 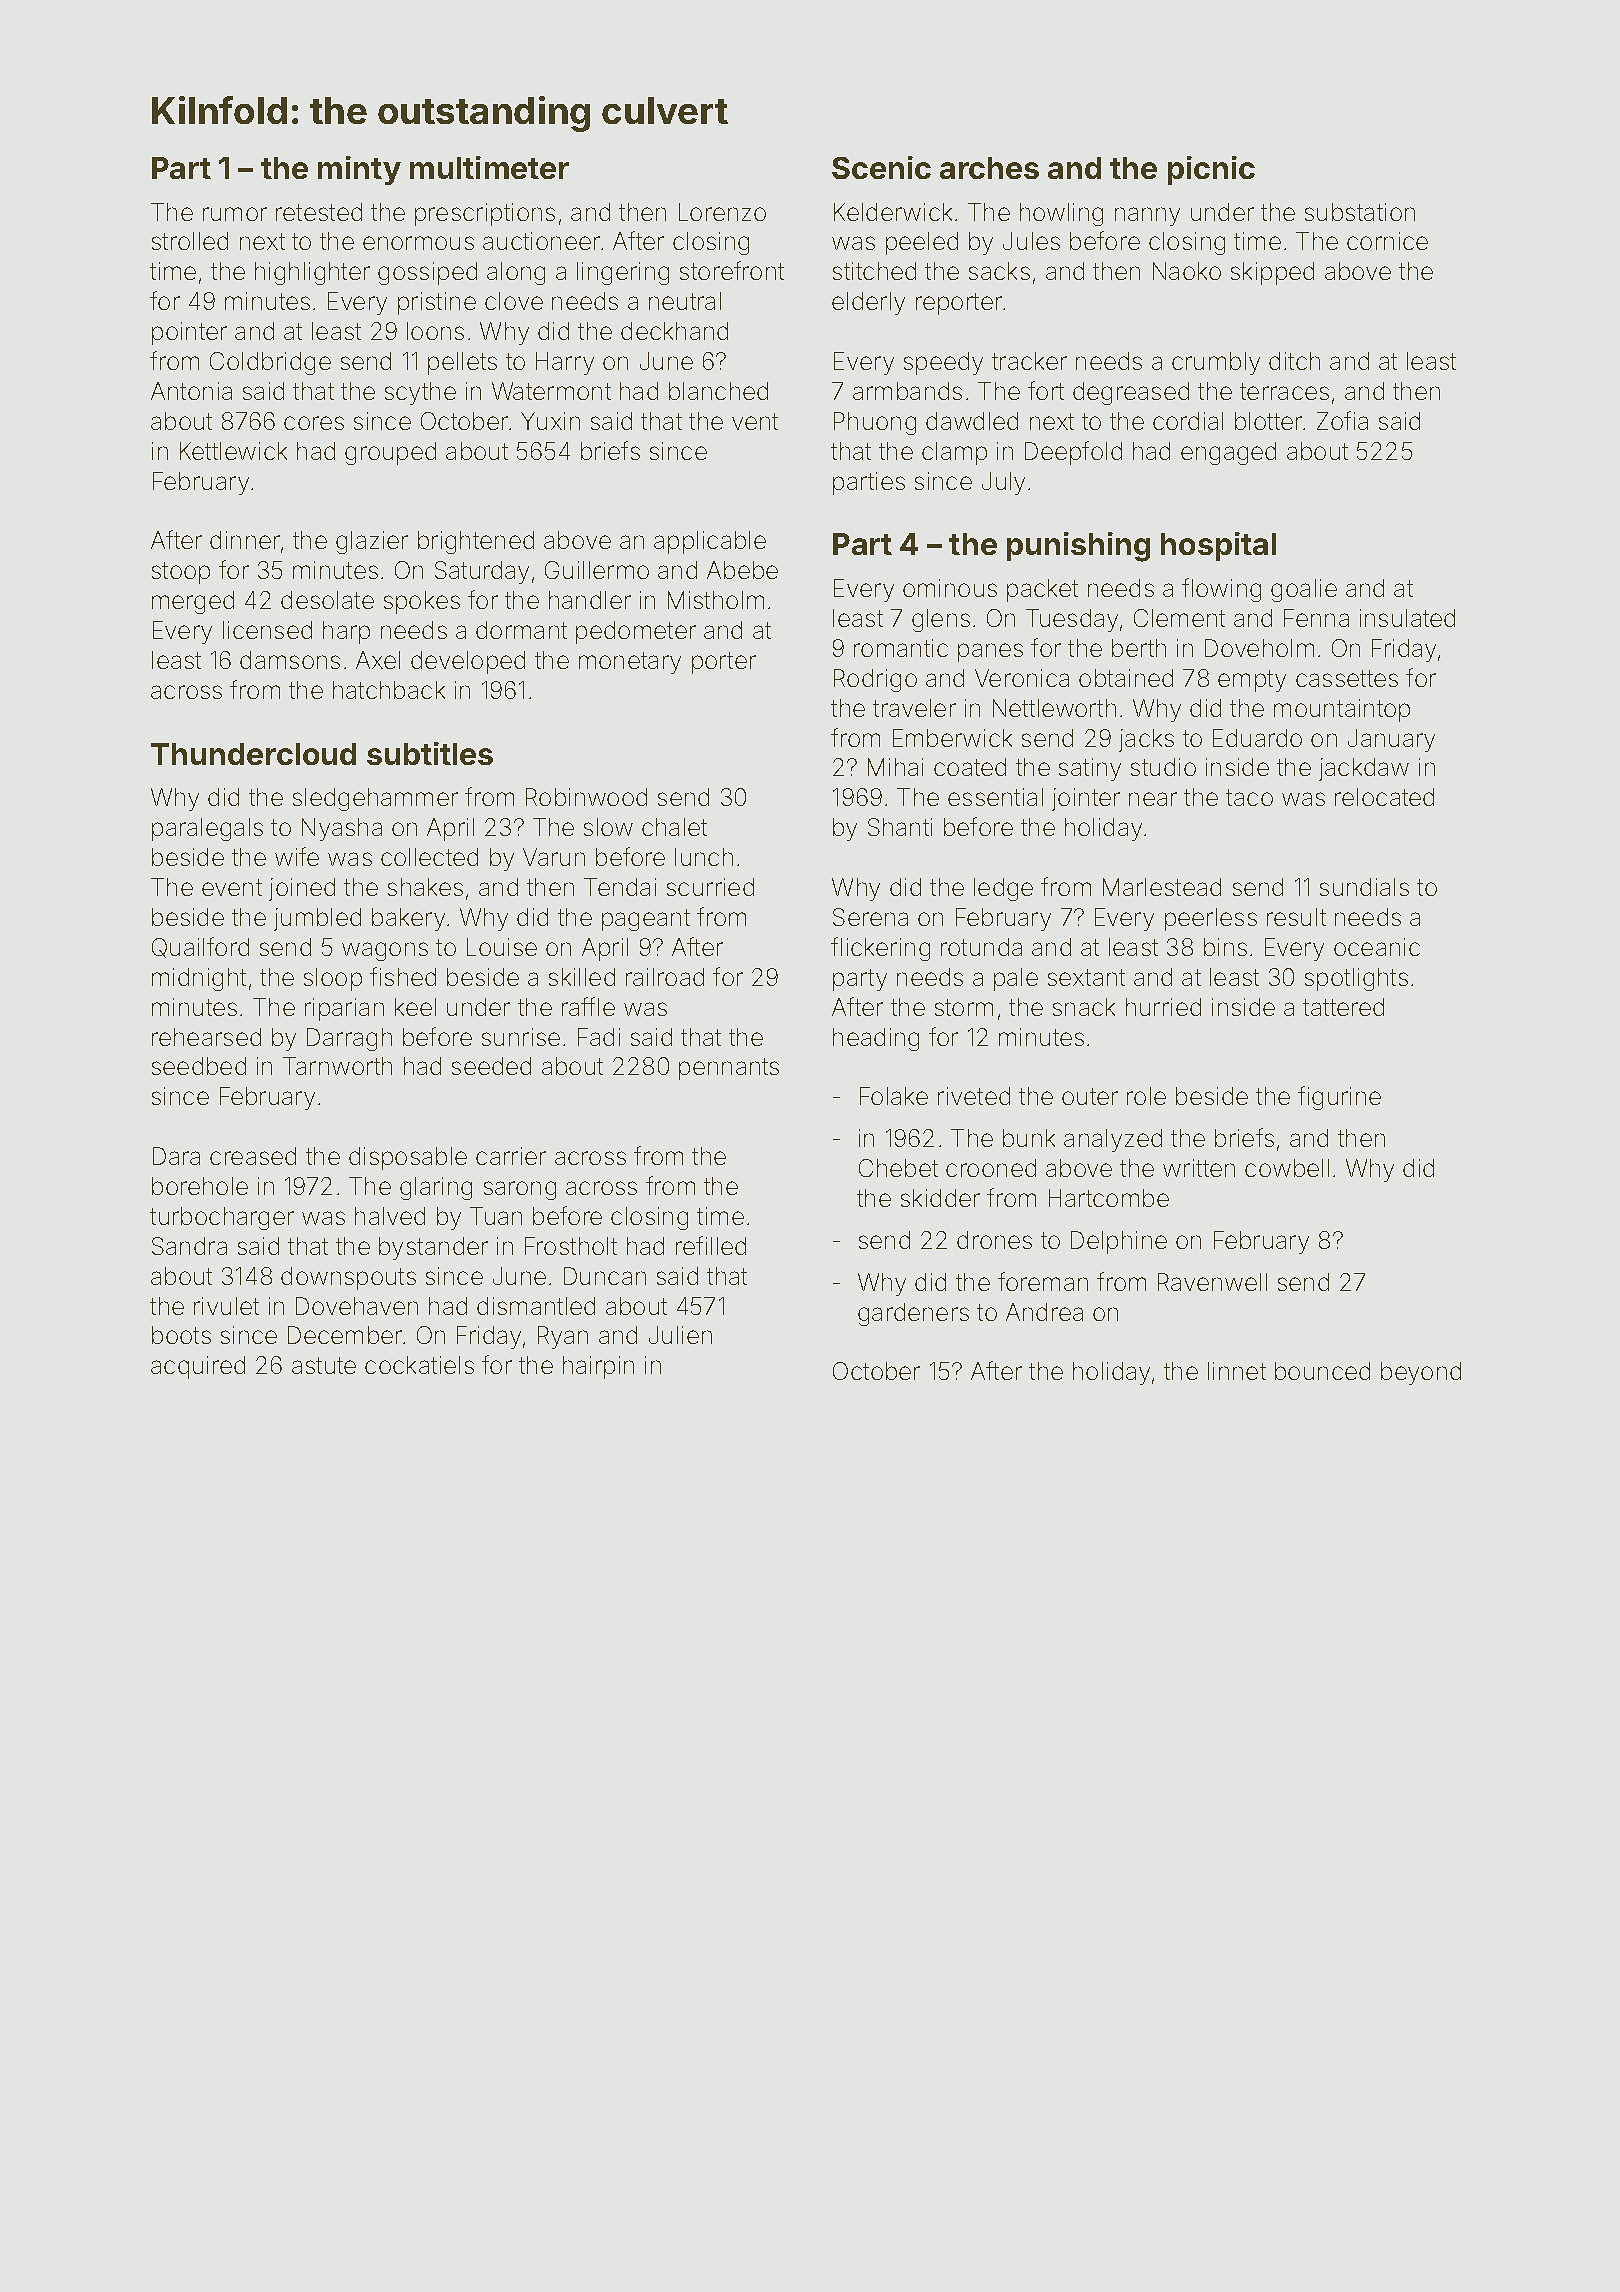 I want to click on bunk, so click(x=1029, y=1138).
